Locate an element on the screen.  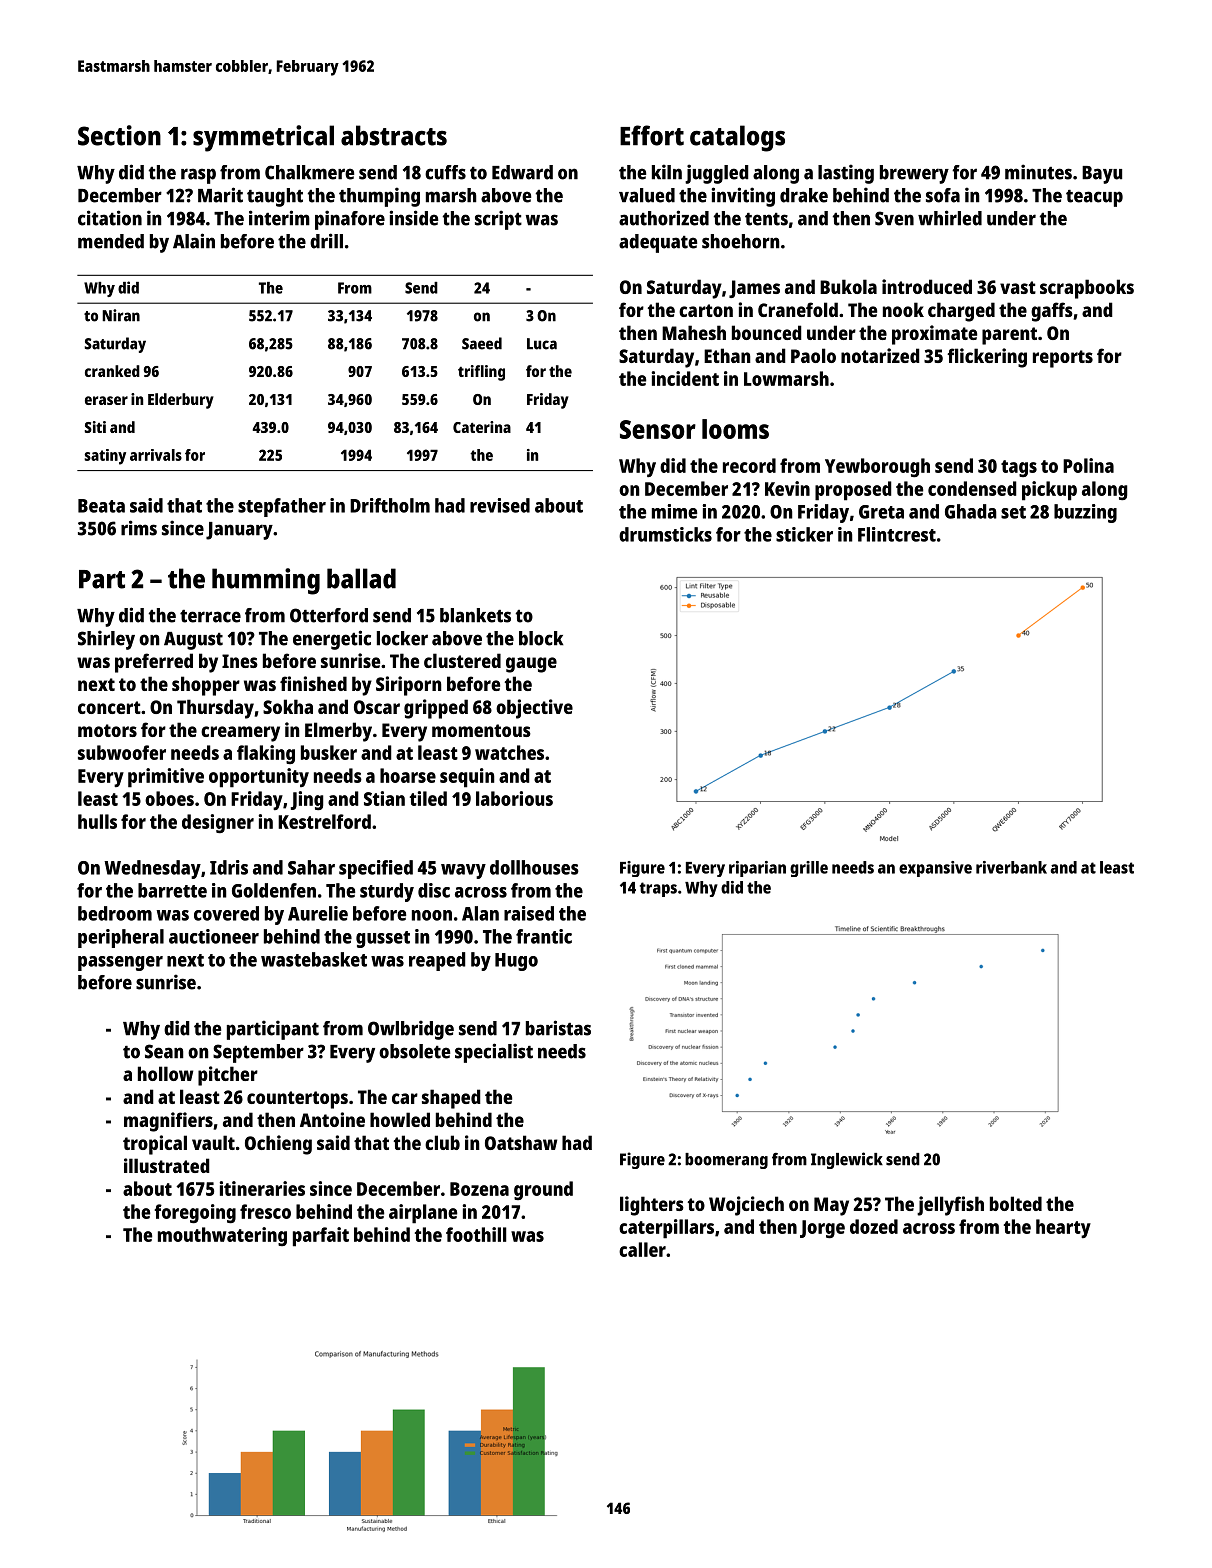
tropical is located at coordinates (155, 1145).
